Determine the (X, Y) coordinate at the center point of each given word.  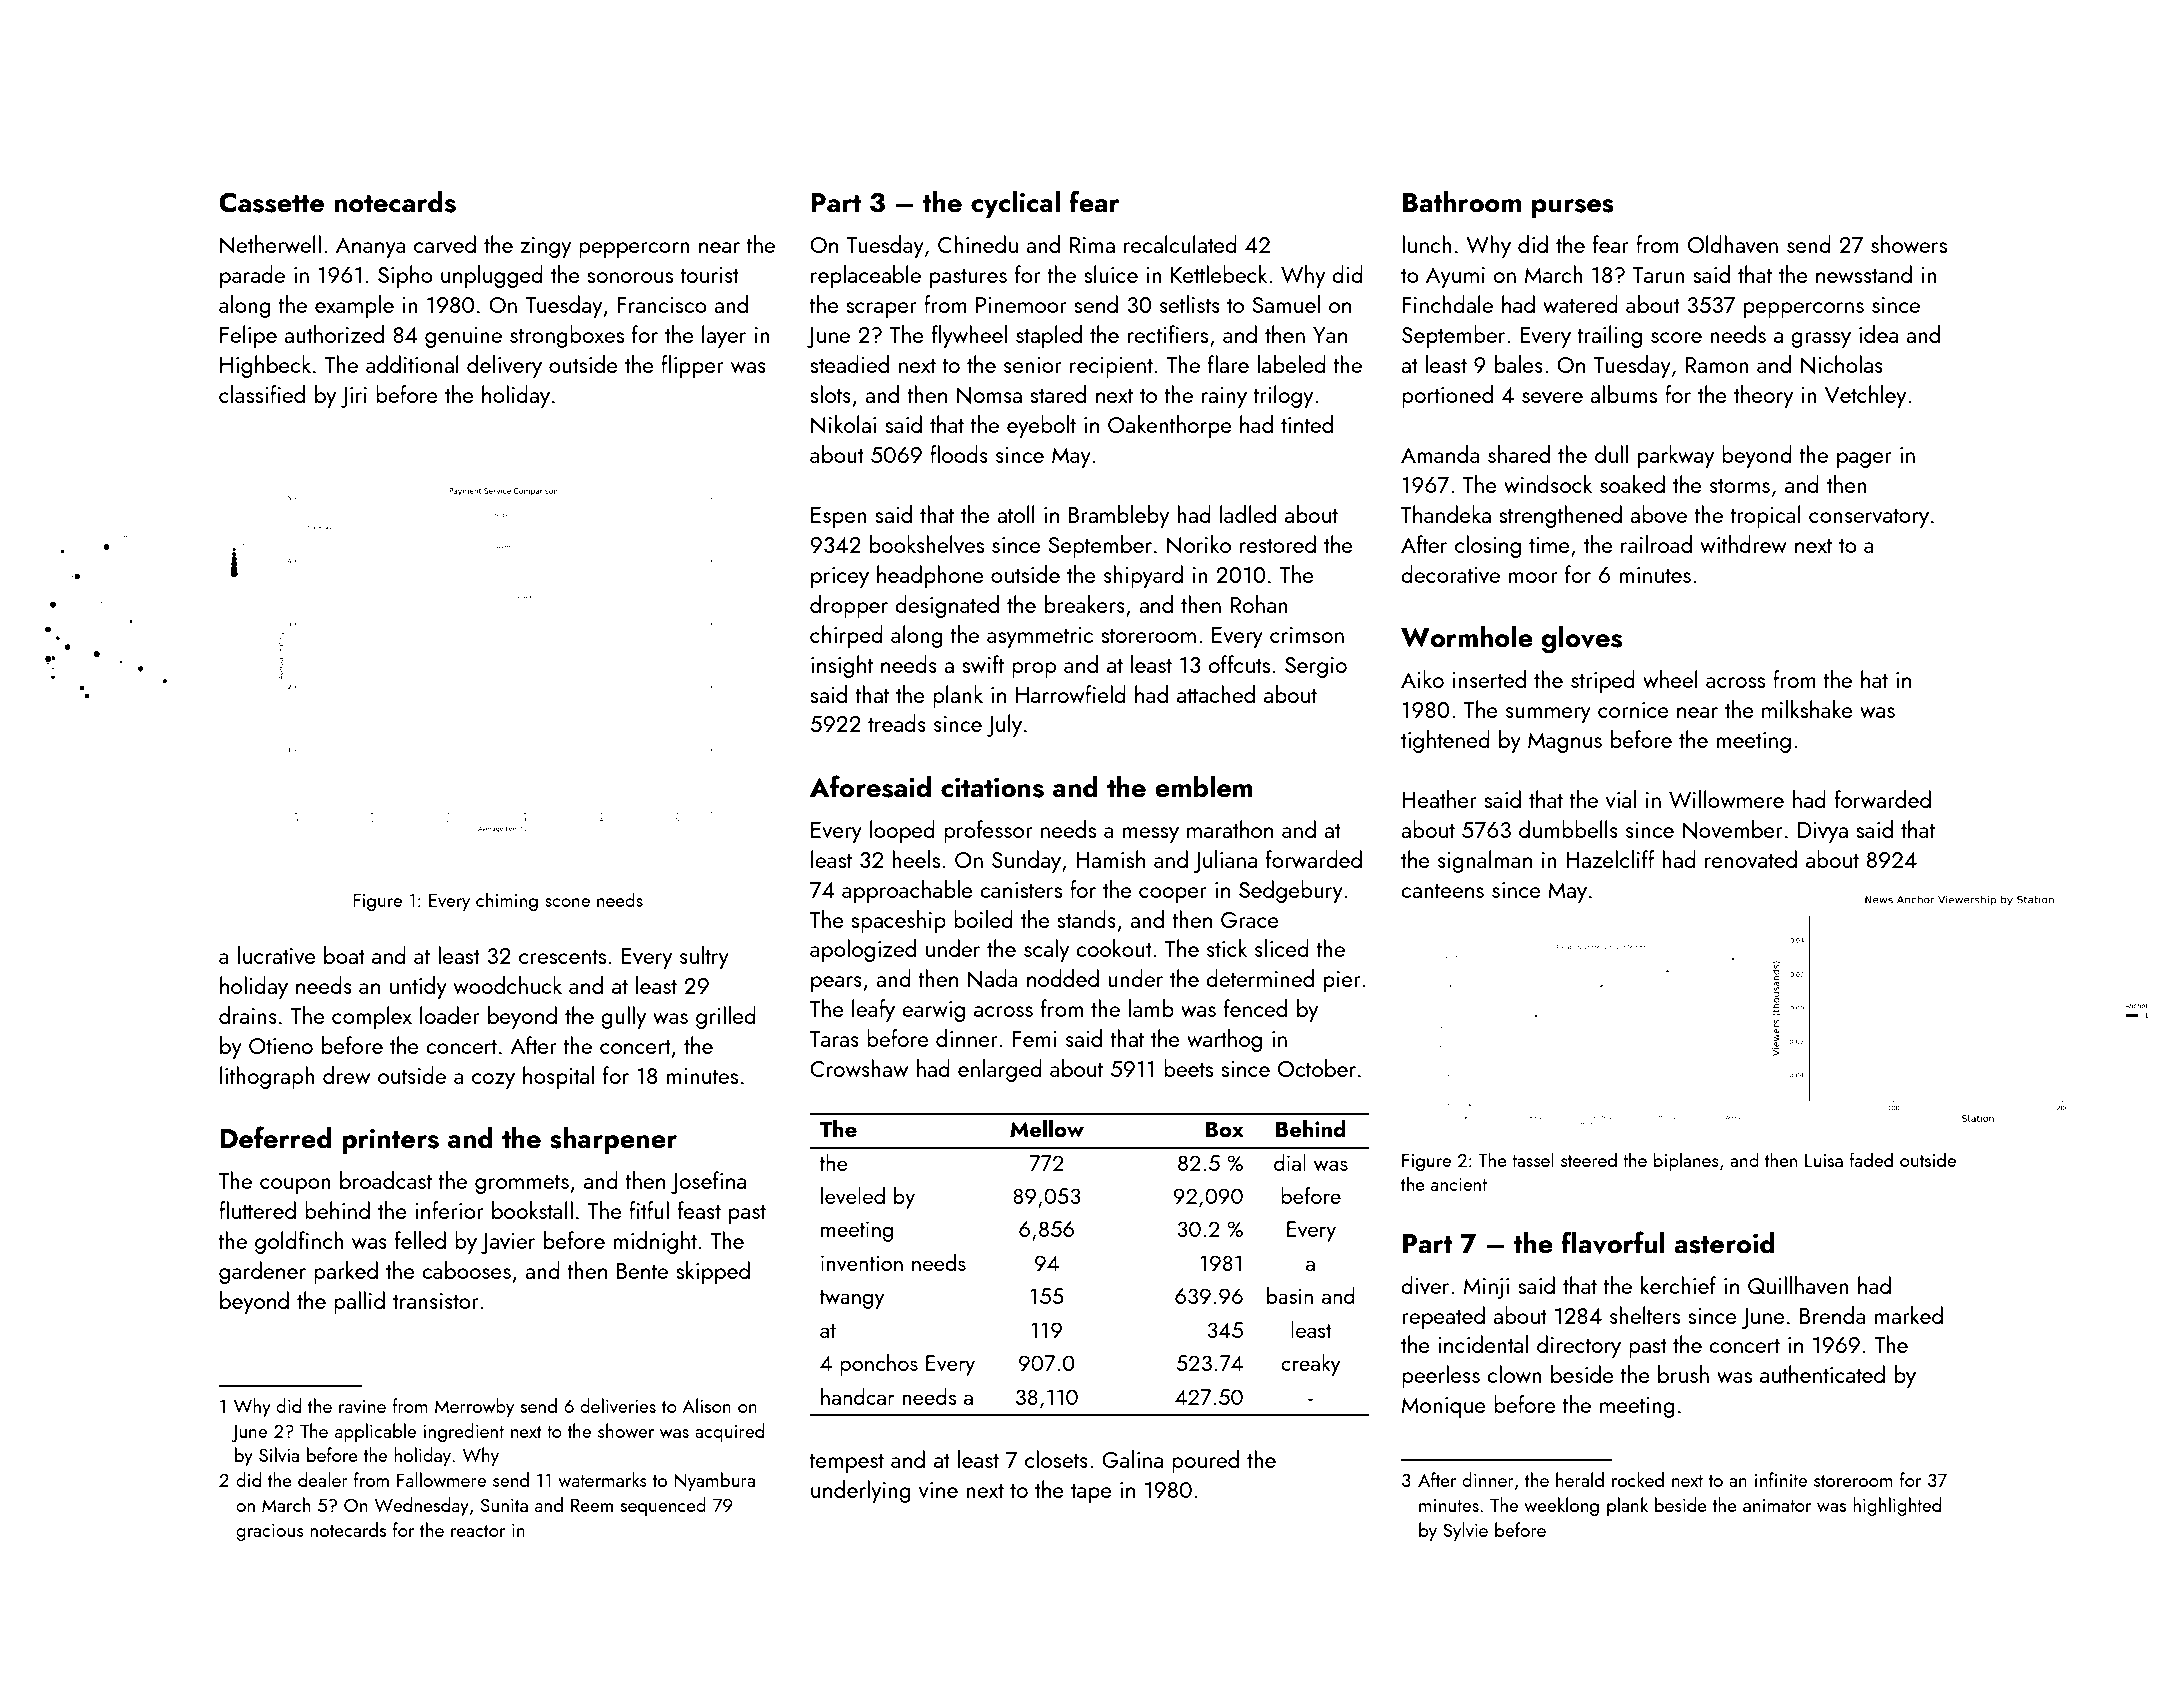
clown (1514, 1374)
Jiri (354, 397)
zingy (545, 247)
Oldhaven (1733, 244)
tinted (1307, 424)
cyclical (1015, 204)
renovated (1751, 859)
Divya (1823, 832)
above (1658, 514)
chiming (507, 901)
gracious (270, 1532)
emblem (1204, 787)
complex (372, 1017)
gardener (262, 1272)
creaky (1310, 1365)
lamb (1151, 1008)
